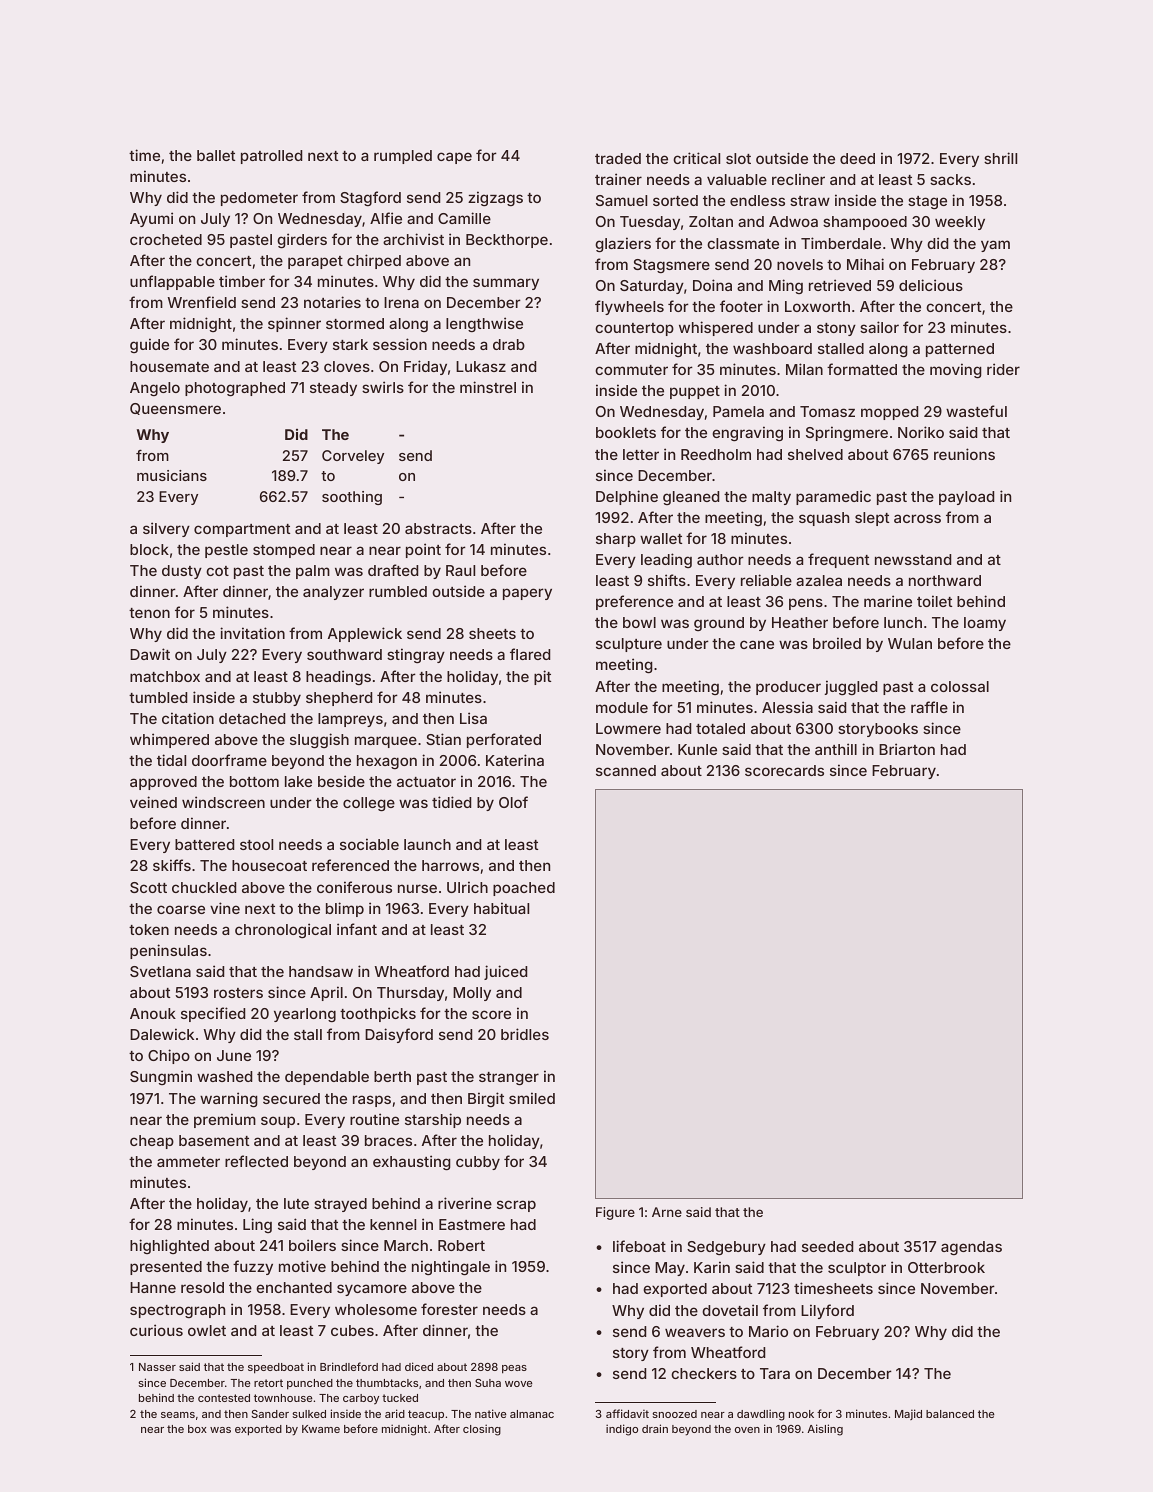 This document has width=1153, height=1492. I want to click on minstrel, so click(488, 387).
